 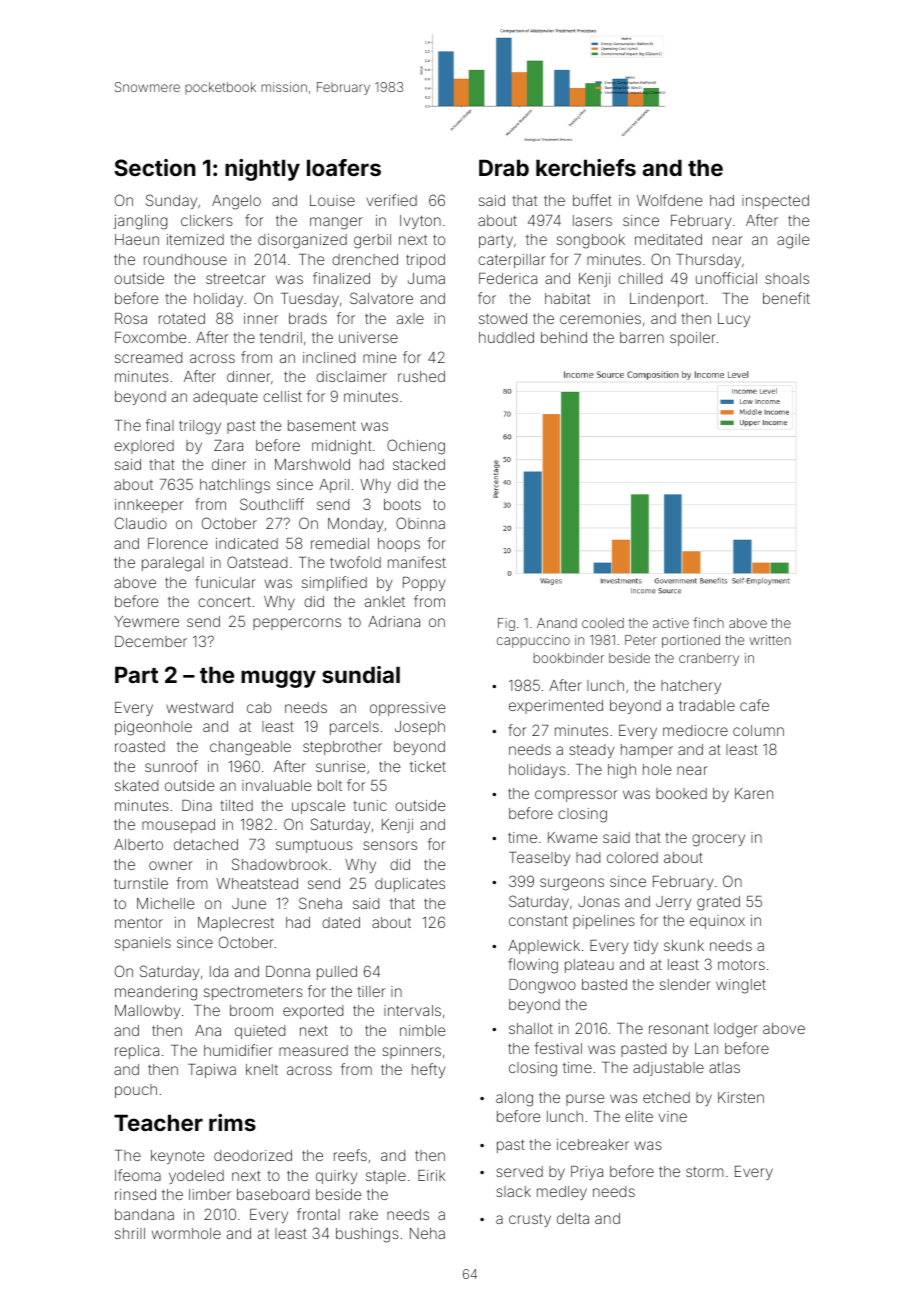 I want to click on bushings, so click(x=367, y=1235).
